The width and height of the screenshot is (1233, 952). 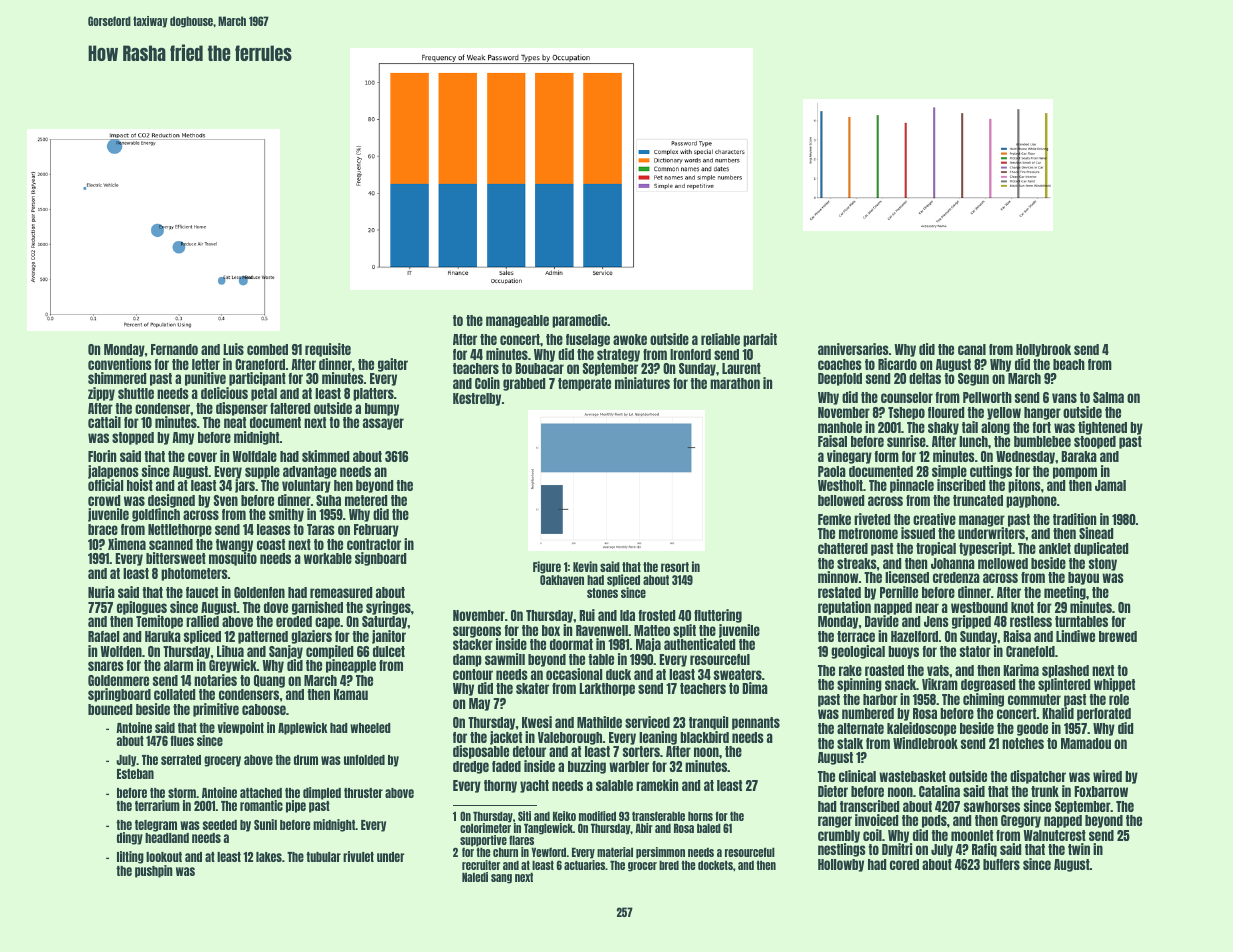 What do you see at coordinates (325, 456) in the screenshot?
I see `skimmed` at bounding box center [325, 456].
